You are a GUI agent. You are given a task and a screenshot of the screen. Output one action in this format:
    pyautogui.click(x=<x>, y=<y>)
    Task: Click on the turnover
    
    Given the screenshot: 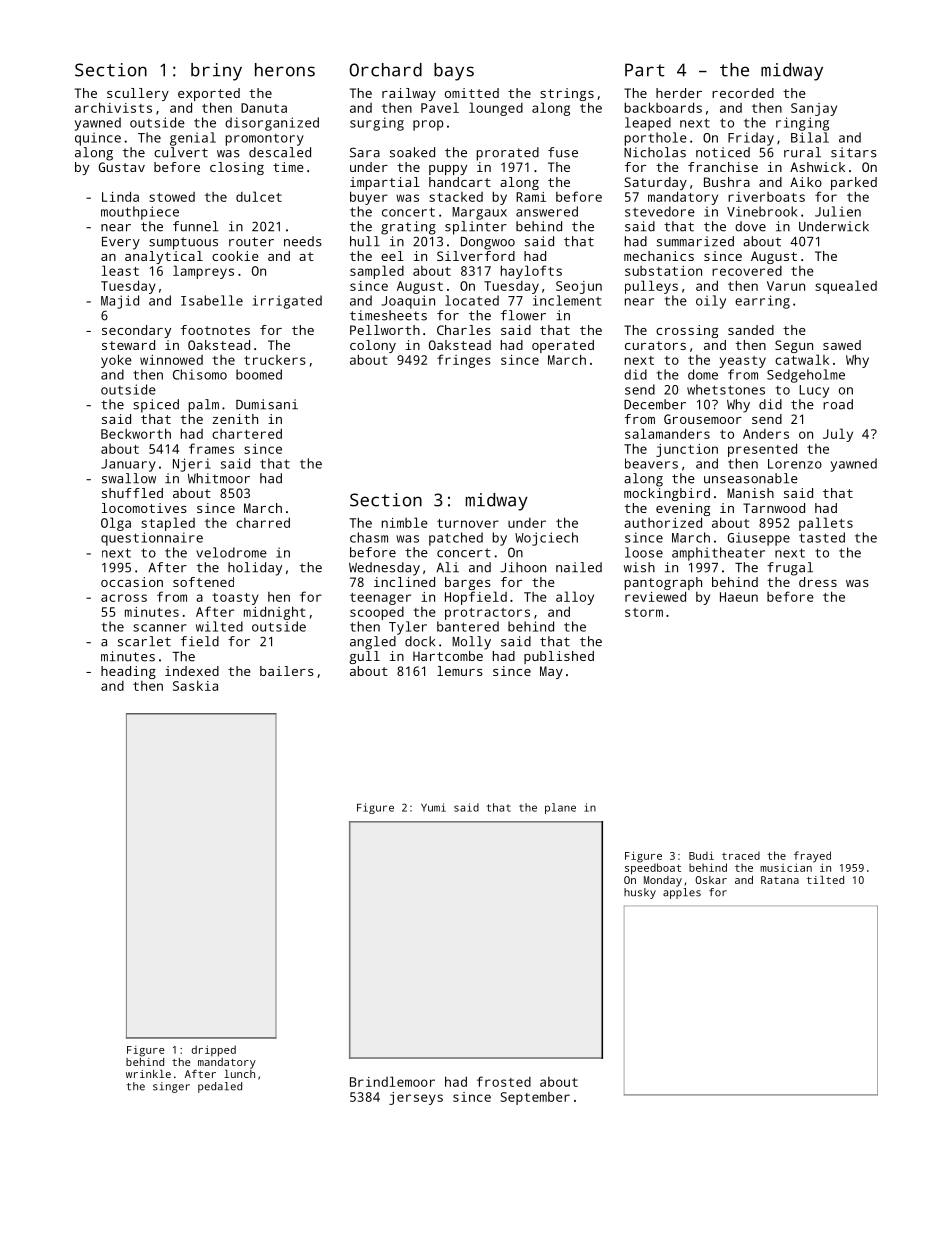 What is the action you would take?
    pyautogui.click(x=468, y=523)
